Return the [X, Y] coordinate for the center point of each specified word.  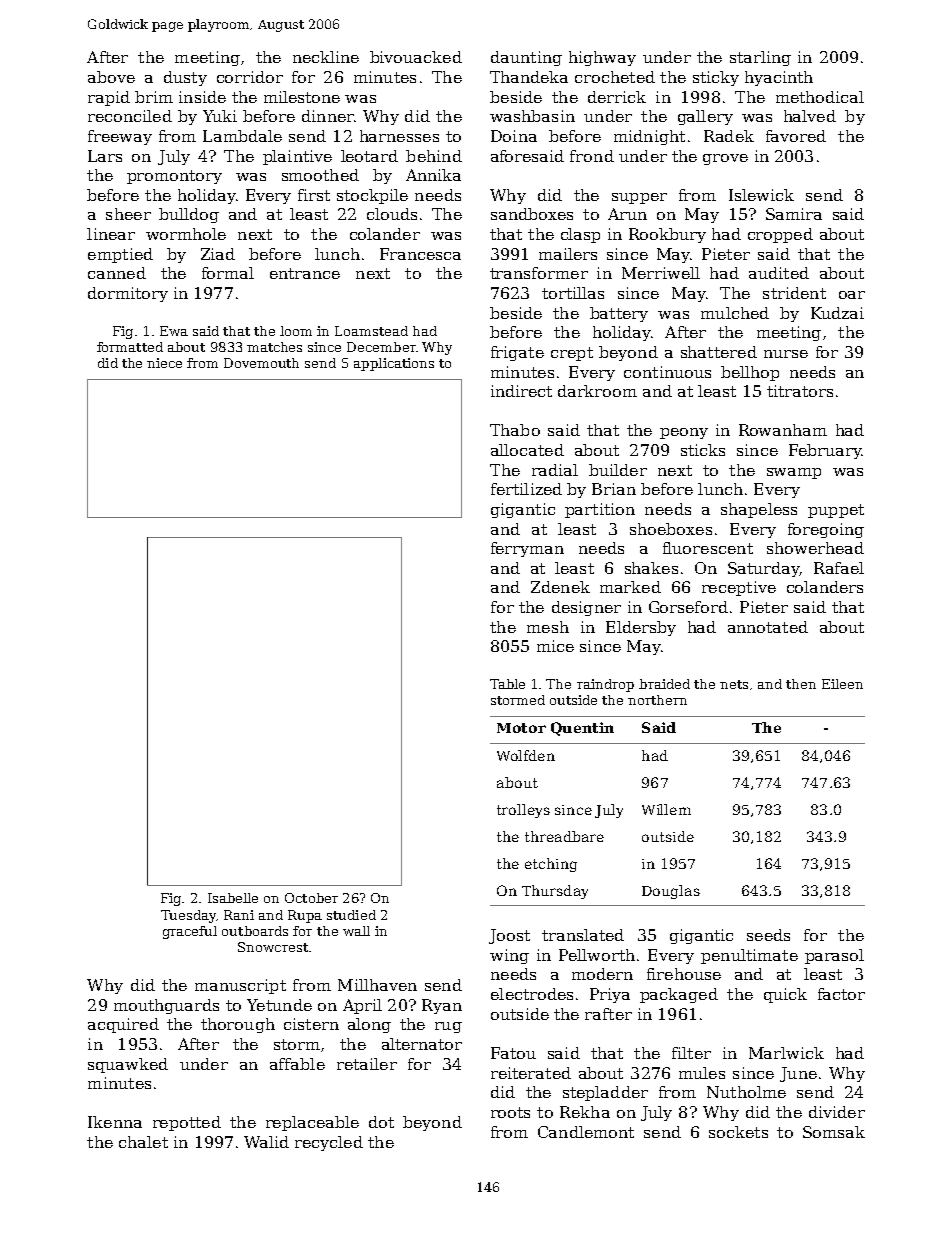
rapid [109, 98]
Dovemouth [261, 363]
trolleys [523, 811]
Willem [666, 809]
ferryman [527, 549]
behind [434, 156]
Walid [266, 1142]
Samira [794, 214]
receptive [739, 588]
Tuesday [188, 916]
